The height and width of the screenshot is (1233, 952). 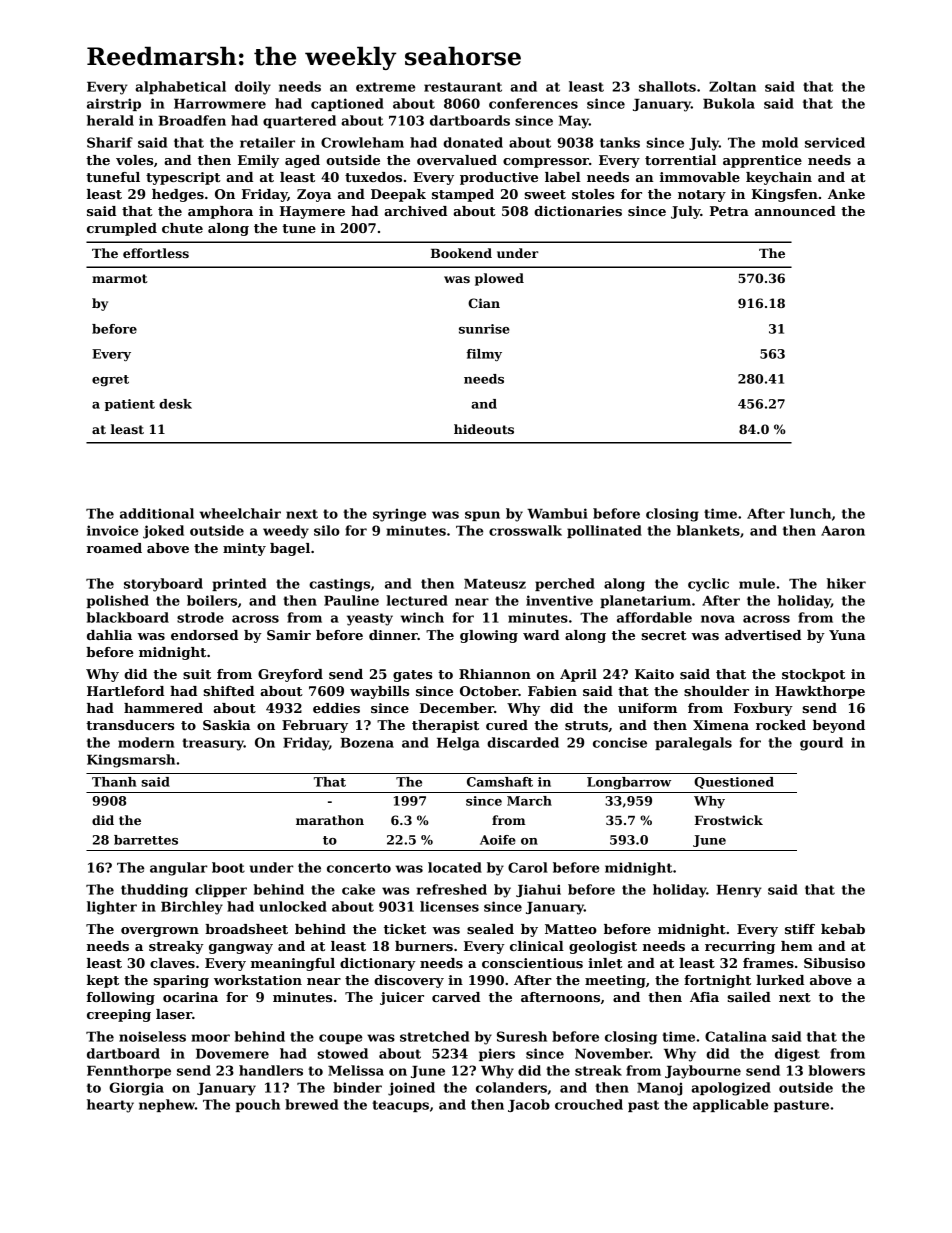 I want to click on hideouts, so click(x=484, y=429).
